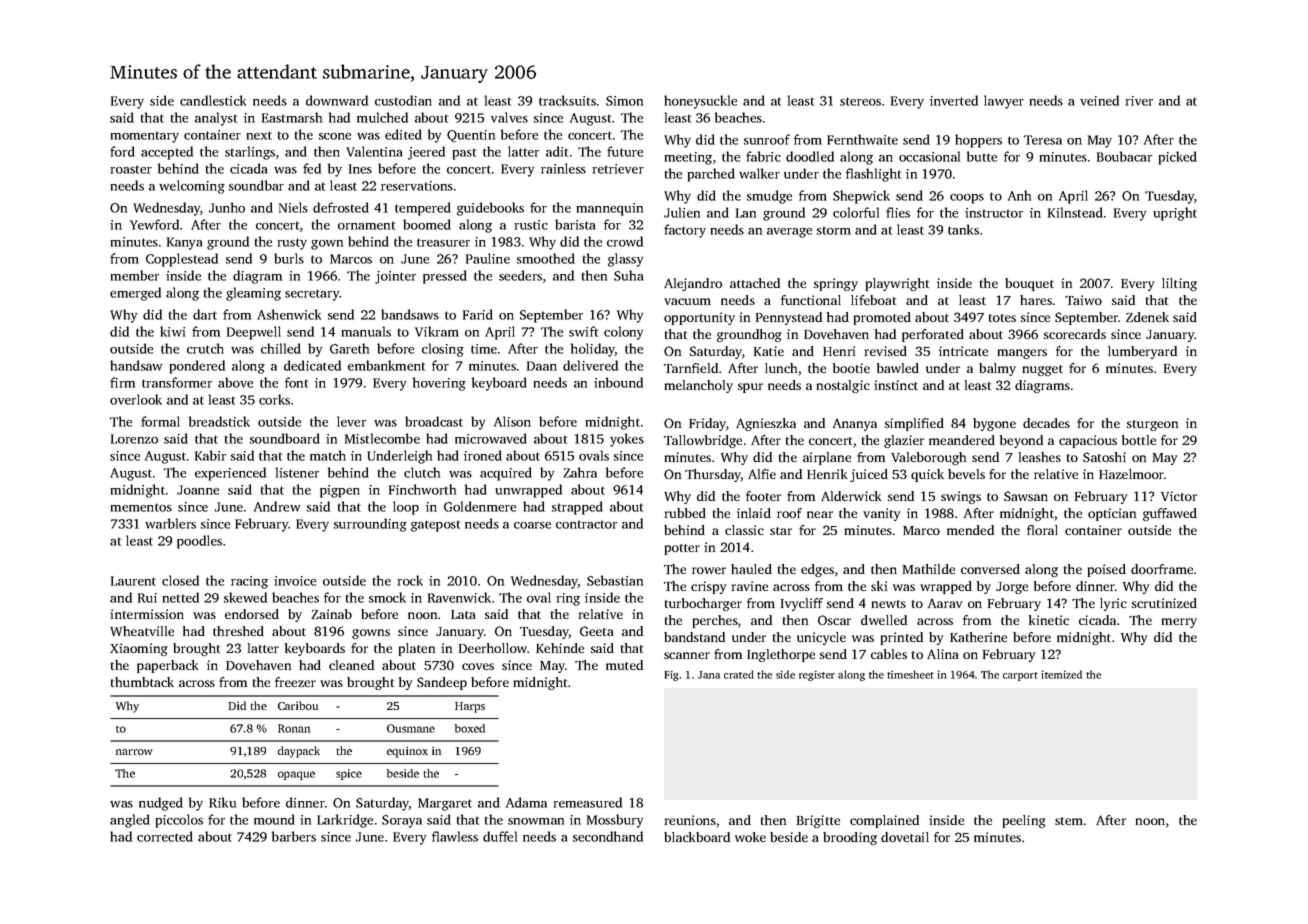 The height and width of the page is (924, 1308). Describe the element at coordinates (567, 100) in the page. I see `tracksuits` at that location.
